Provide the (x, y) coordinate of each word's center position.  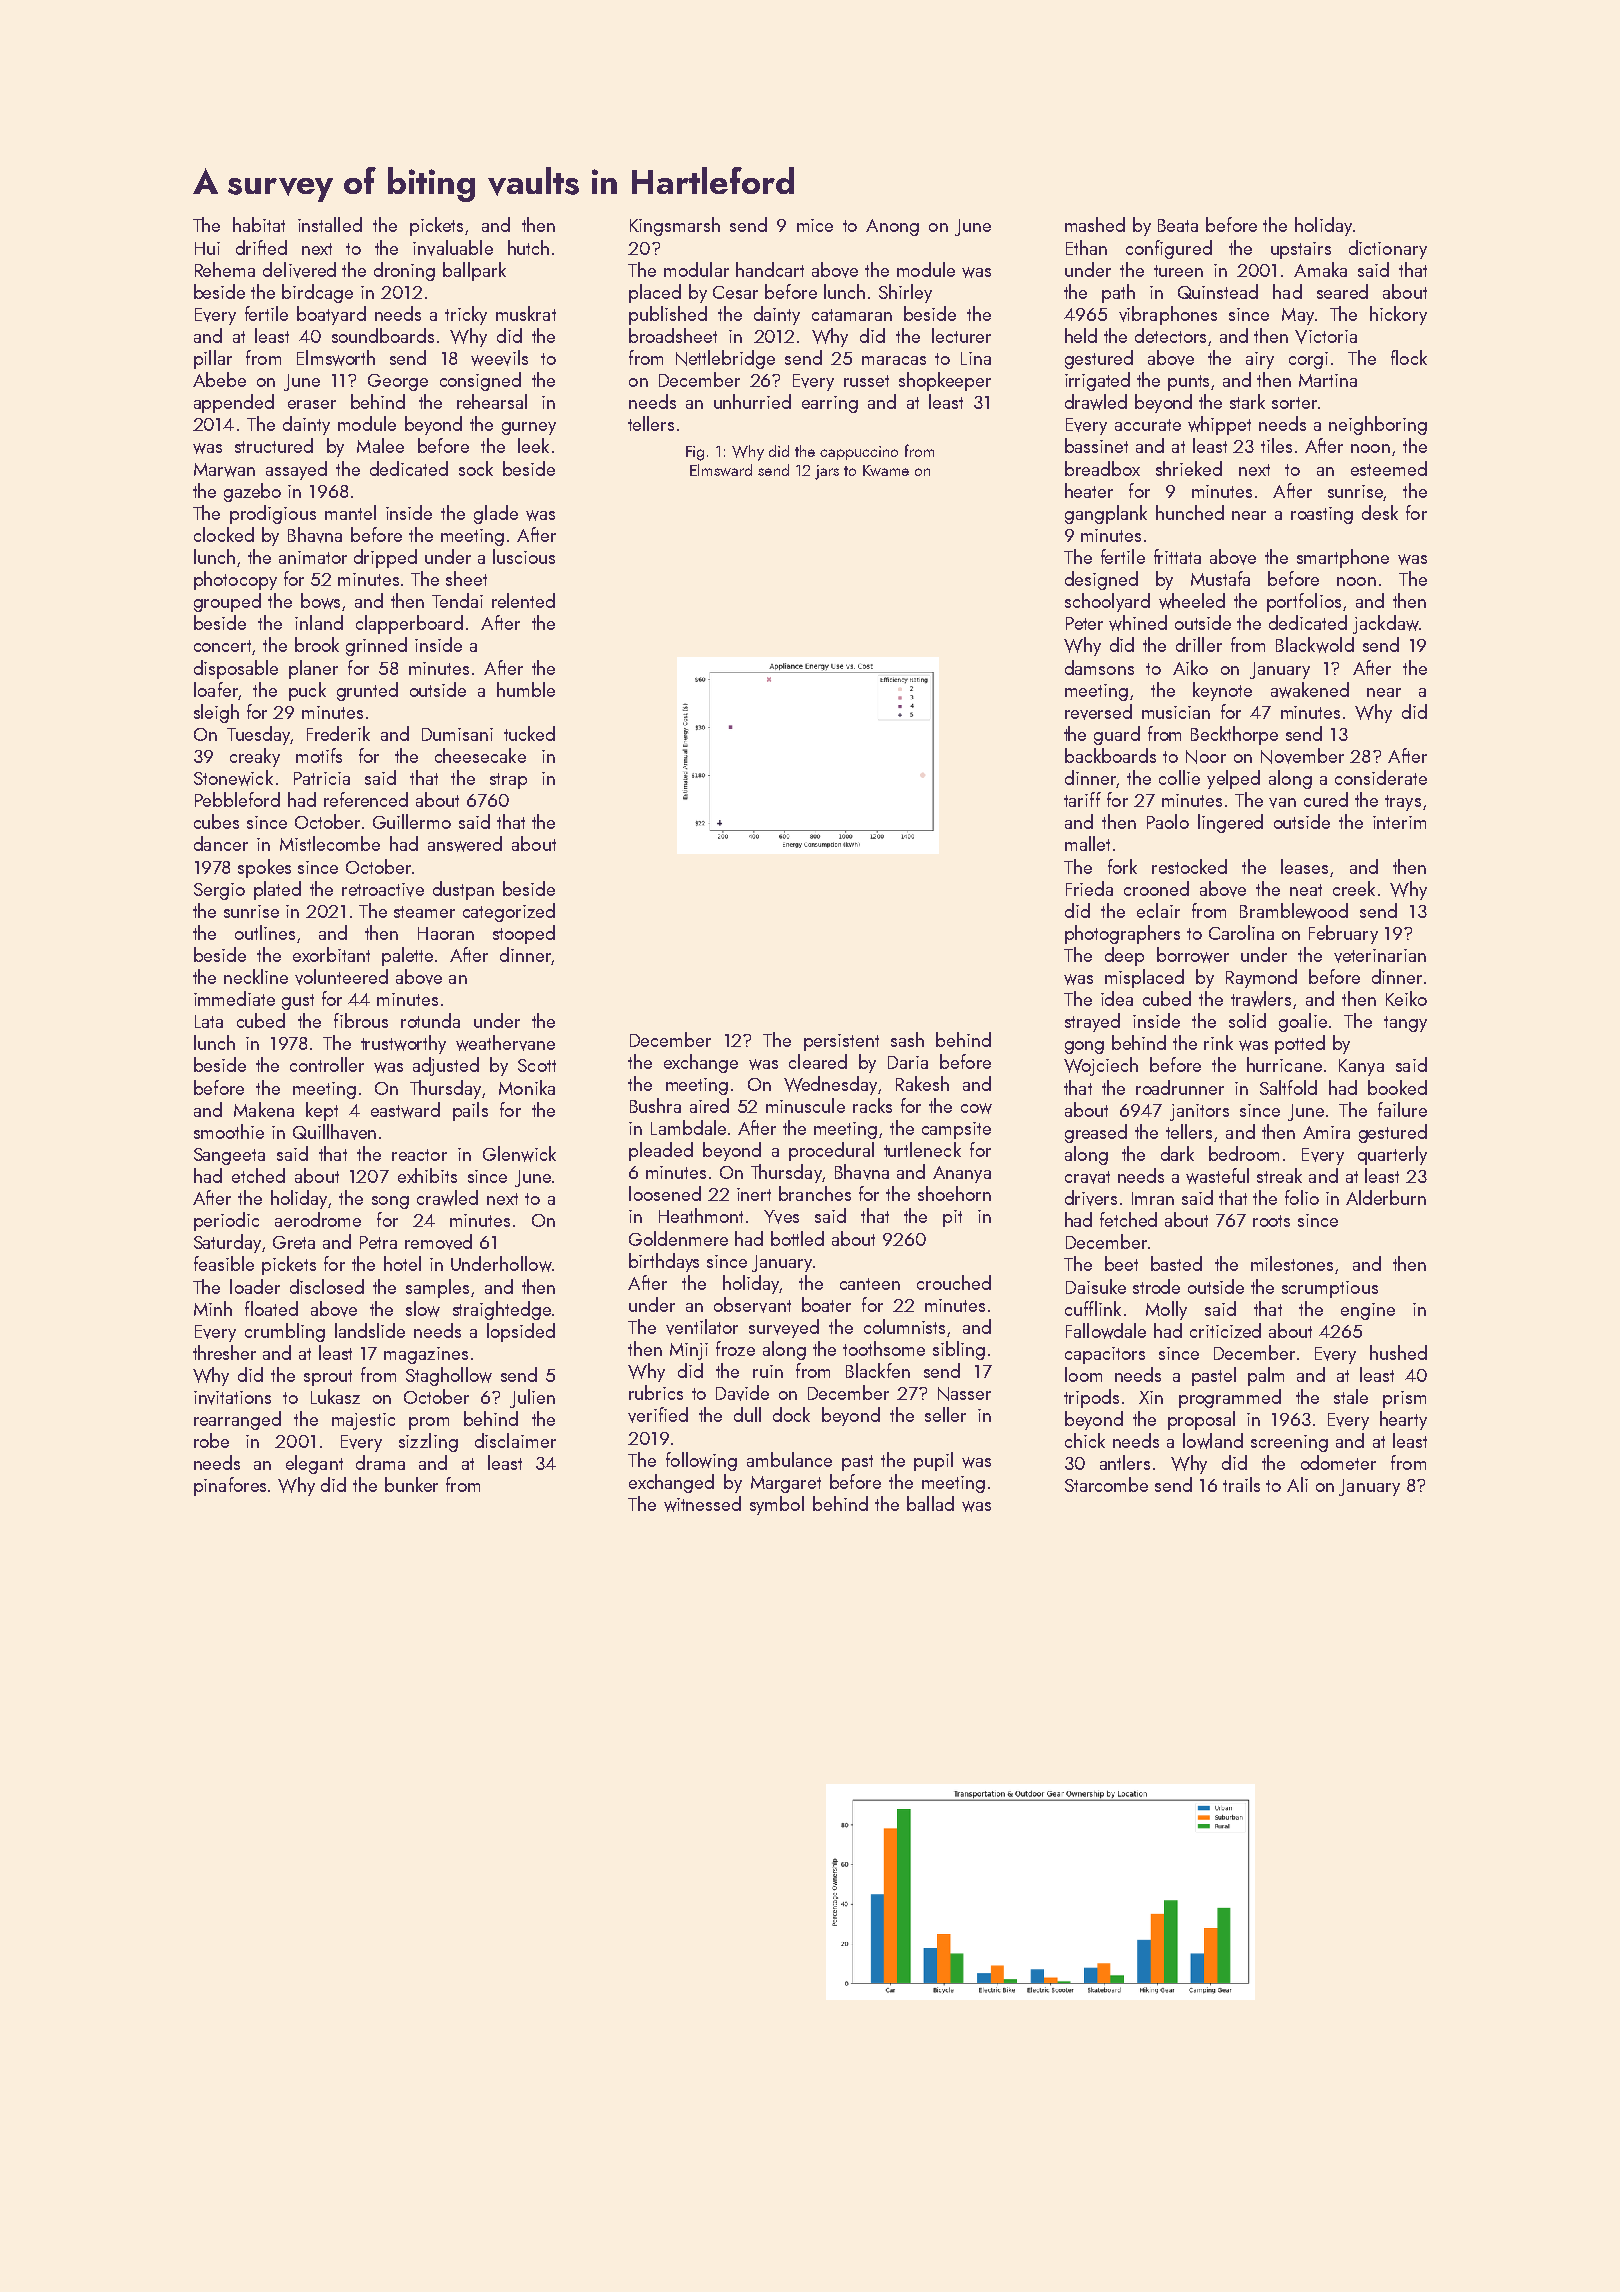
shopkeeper (945, 381)
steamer (424, 912)
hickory (1398, 315)
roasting (1322, 515)
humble (526, 689)
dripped (385, 558)
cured (1326, 799)
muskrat (526, 313)
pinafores (230, 1486)
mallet (1087, 843)
